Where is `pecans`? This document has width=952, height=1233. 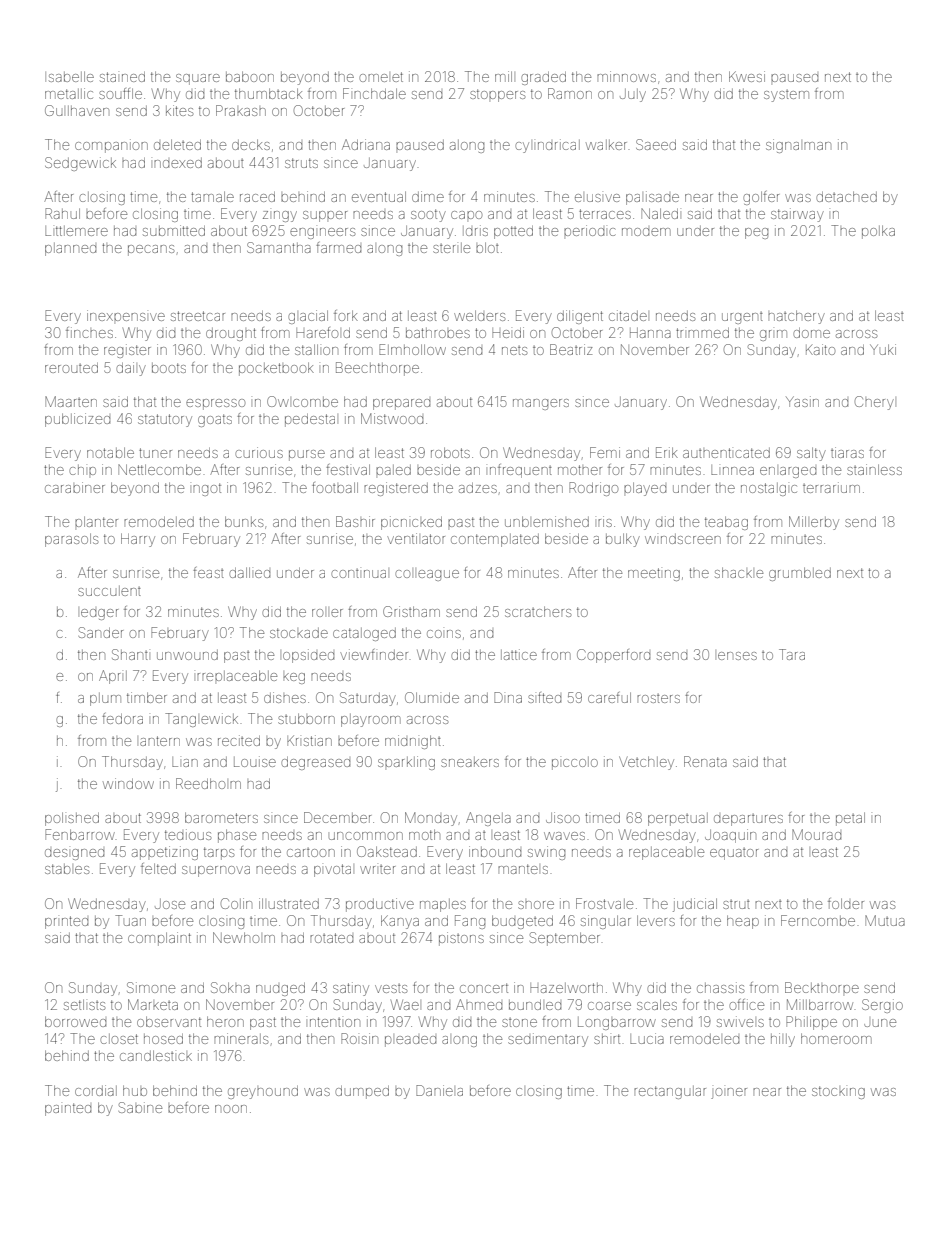 pecans is located at coordinates (151, 250).
